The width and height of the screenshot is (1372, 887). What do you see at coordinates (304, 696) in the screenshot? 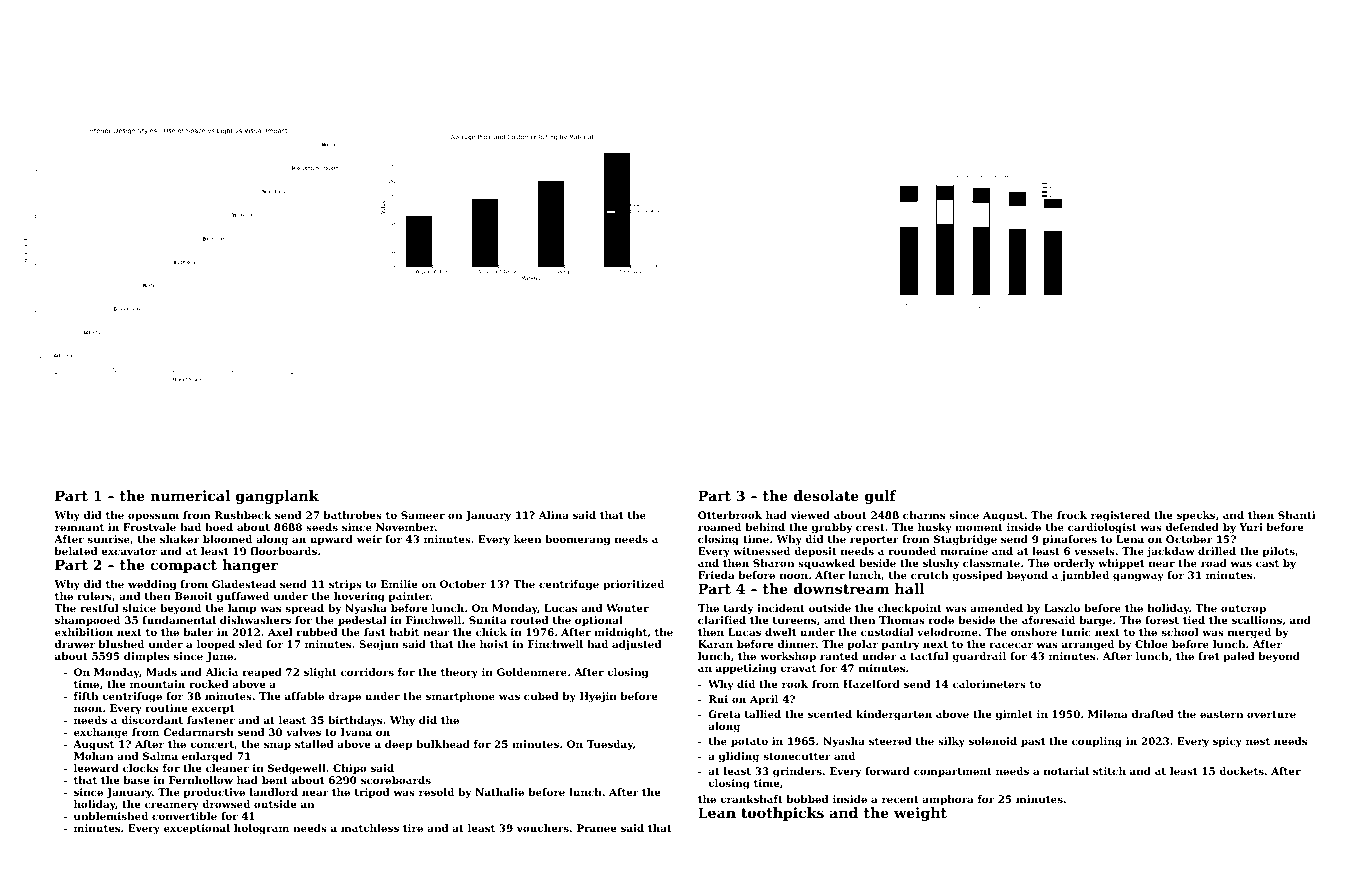
I see `affable` at bounding box center [304, 696].
